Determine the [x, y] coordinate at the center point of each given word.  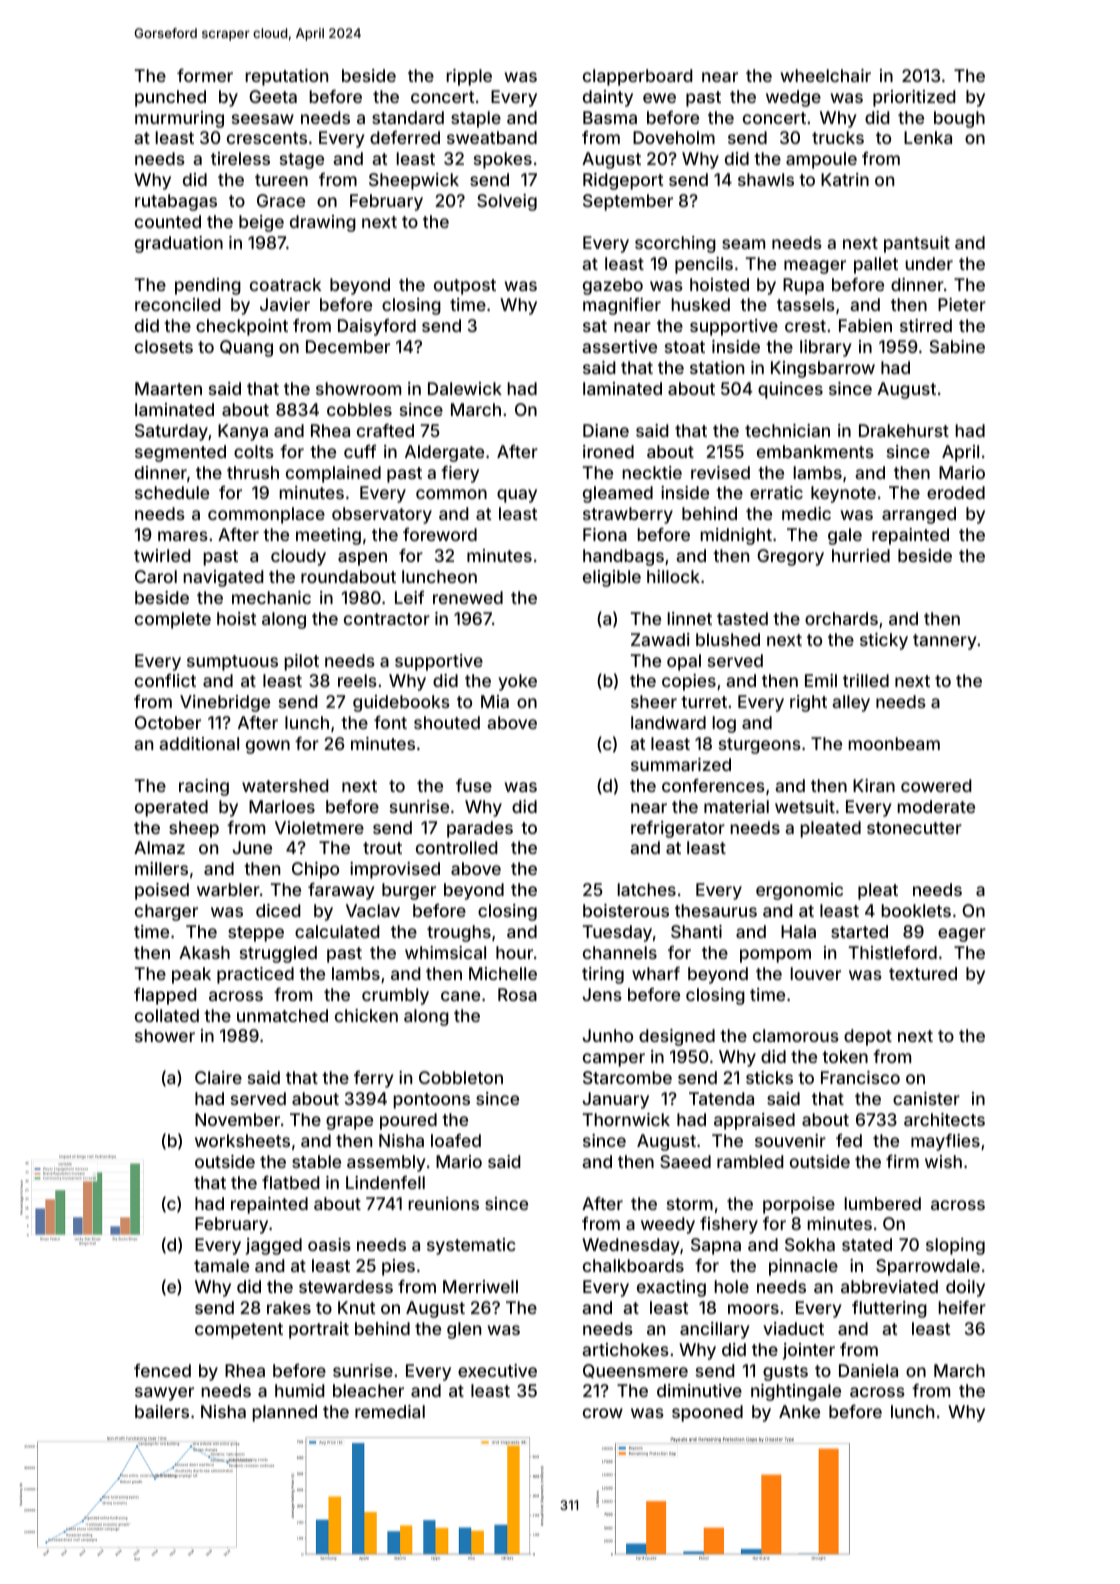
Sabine [957, 346]
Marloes [282, 806]
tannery [945, 642]
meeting [328, 536]
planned [285, 1413]
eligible [612, 578]
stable [316, 1161]
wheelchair [826, 75]
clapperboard [638, 77]
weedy [668, 1225]
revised [720, 472]
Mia [495, 701]
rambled [750, 1161]
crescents [267, 138]
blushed [728, 639]
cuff [360, 451]
